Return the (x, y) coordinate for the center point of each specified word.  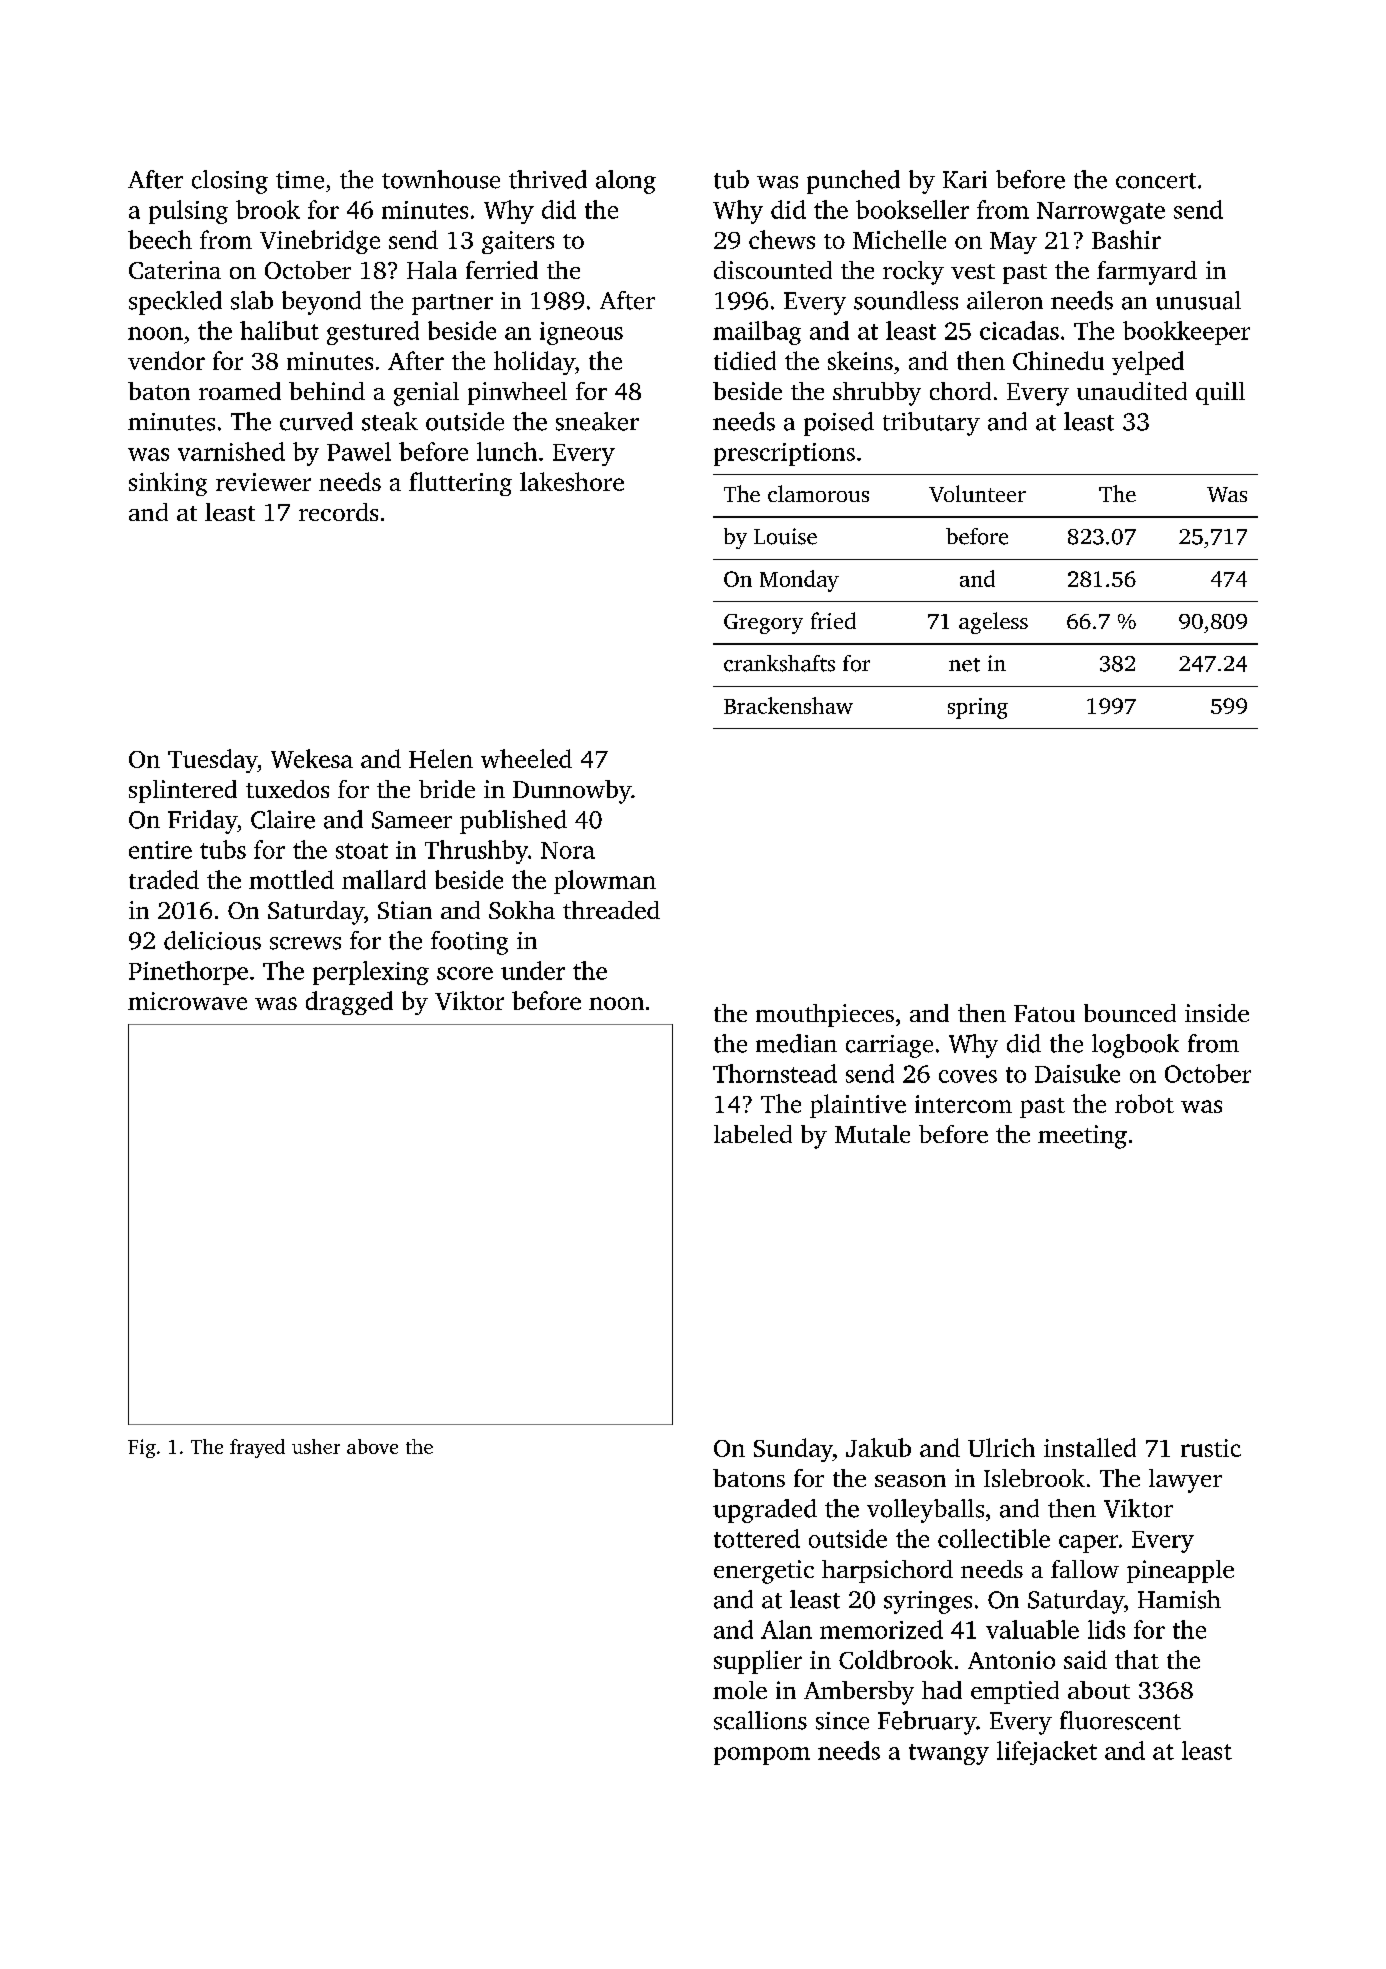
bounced (1130, 1013)
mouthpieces (825, 1015)
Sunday (793, 1450)
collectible (994, 1538)
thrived (548, 179)
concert (1156, 181)
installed (1090, 1447)
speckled (175, 303)
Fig (142, 1448)
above (372, 1446)
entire (160, 850)
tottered (757, 1538)
